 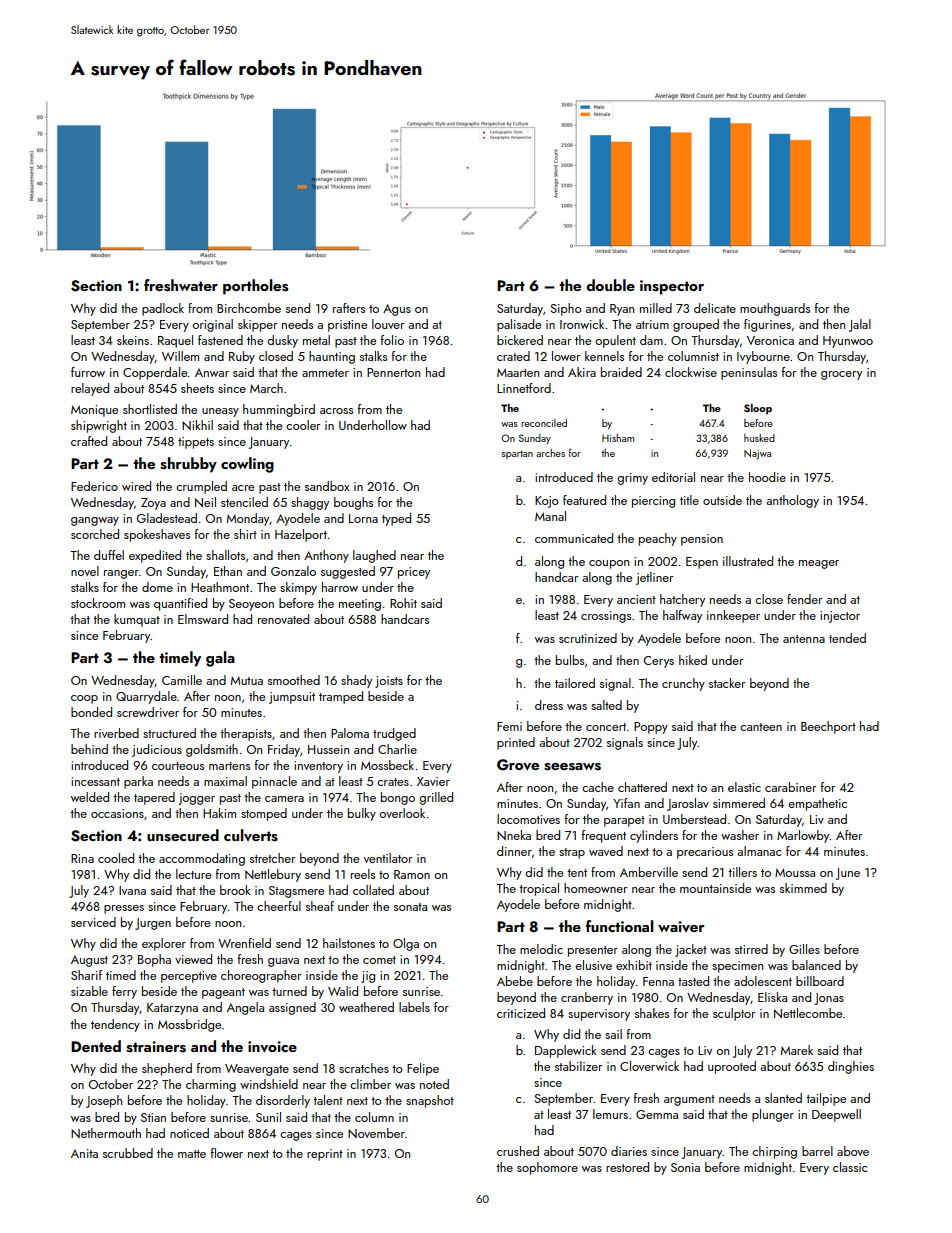 I want to click on Pennerton, so click(x=393, y=372).
